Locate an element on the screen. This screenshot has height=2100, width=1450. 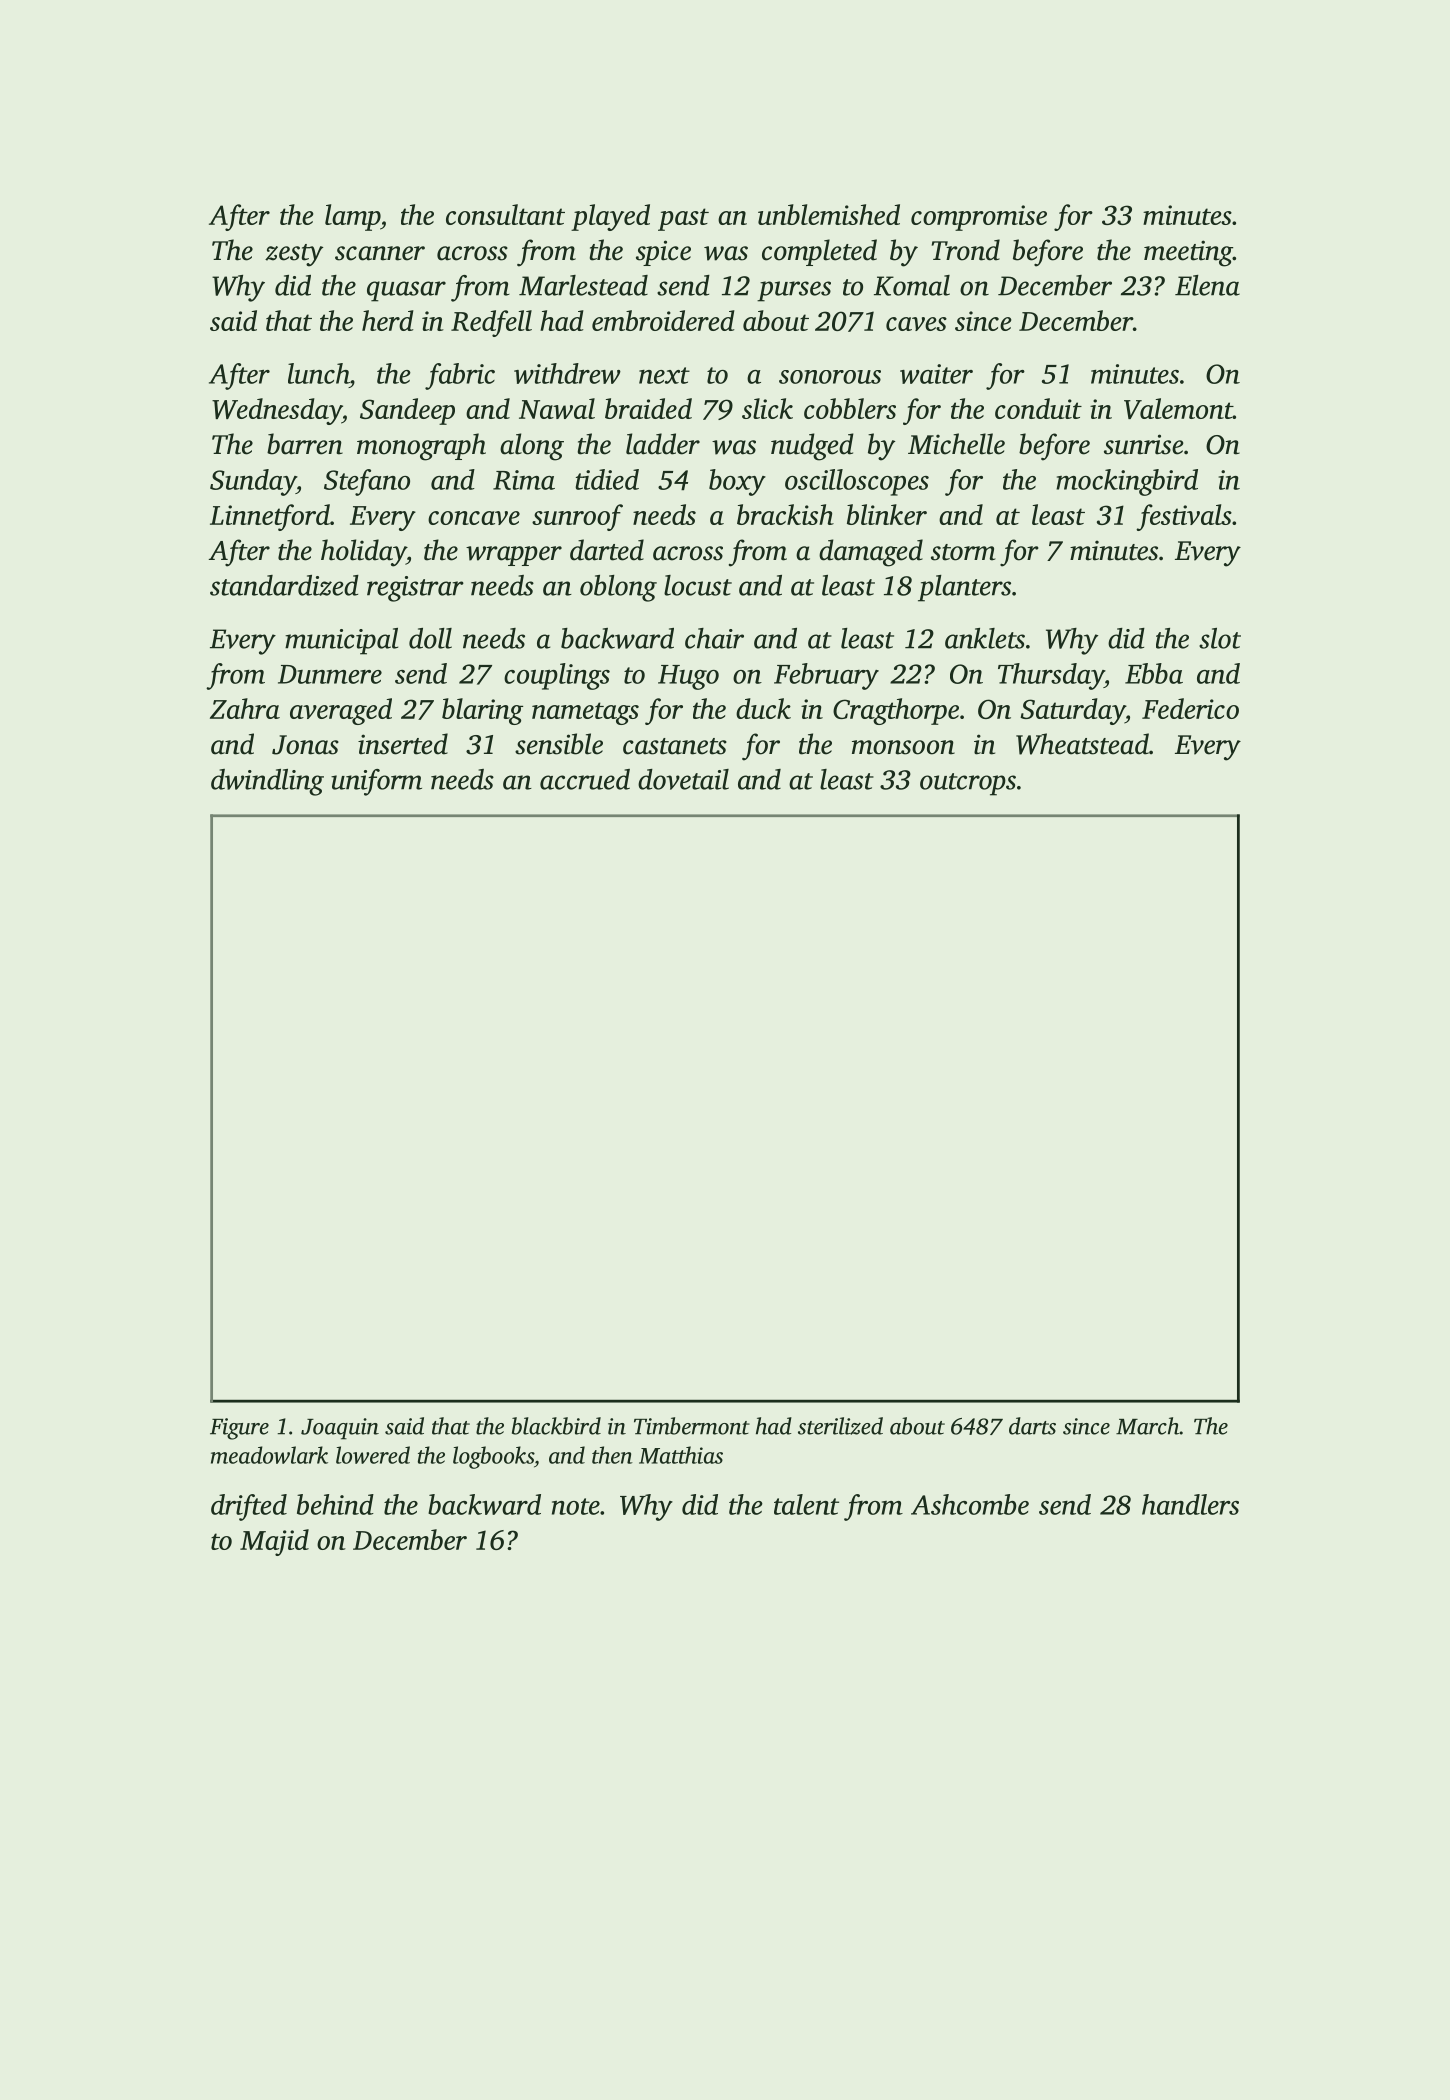
lamp is located at coordinates (352, 217).
